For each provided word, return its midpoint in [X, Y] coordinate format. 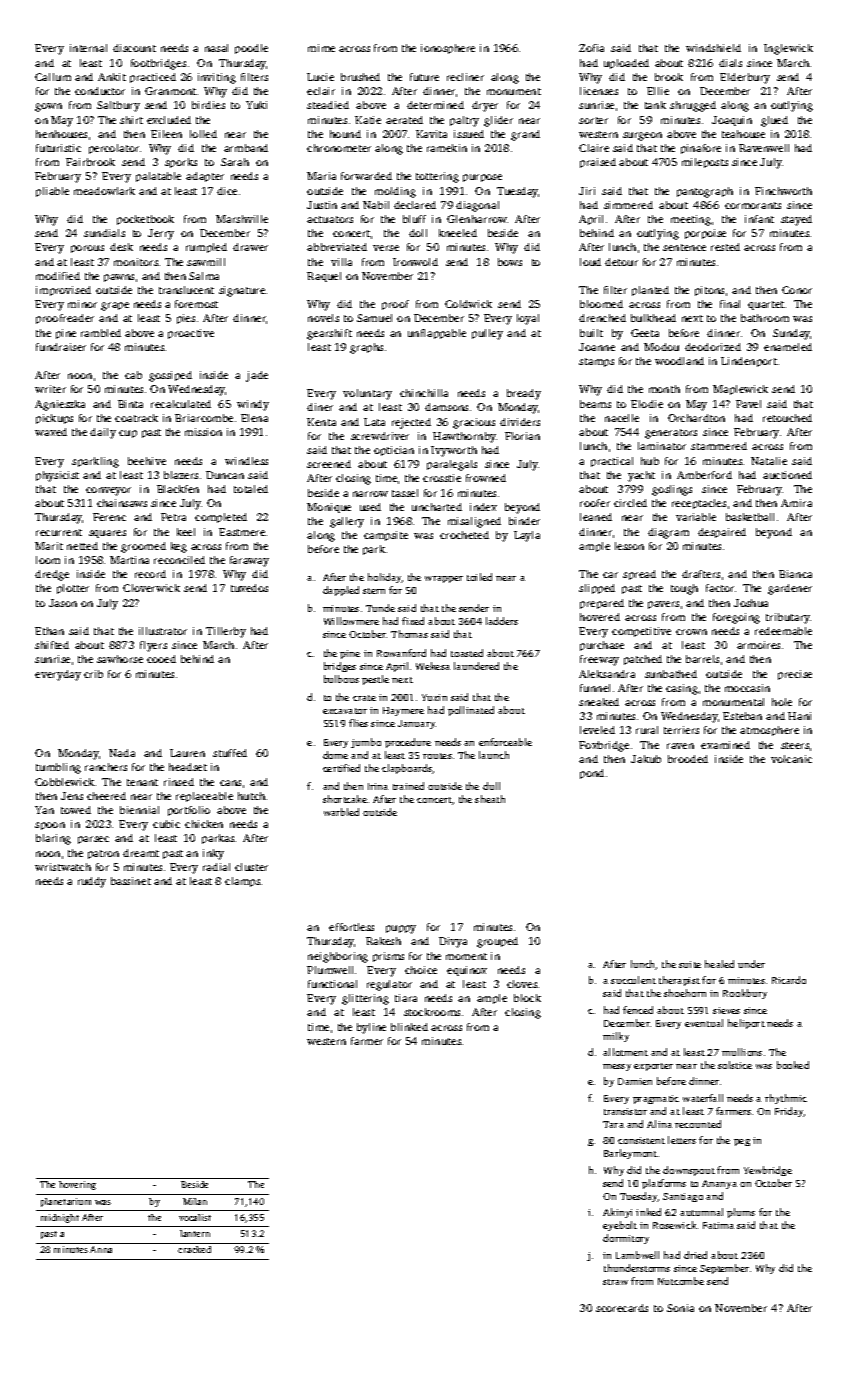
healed [719, 964]
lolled [203, 134]
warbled [341, 812]
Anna [101, 1249]
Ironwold [415, 262]
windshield [713, 48]
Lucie [320, 77]
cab [133, 375]
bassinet [131, 881]
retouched [787, 418]
